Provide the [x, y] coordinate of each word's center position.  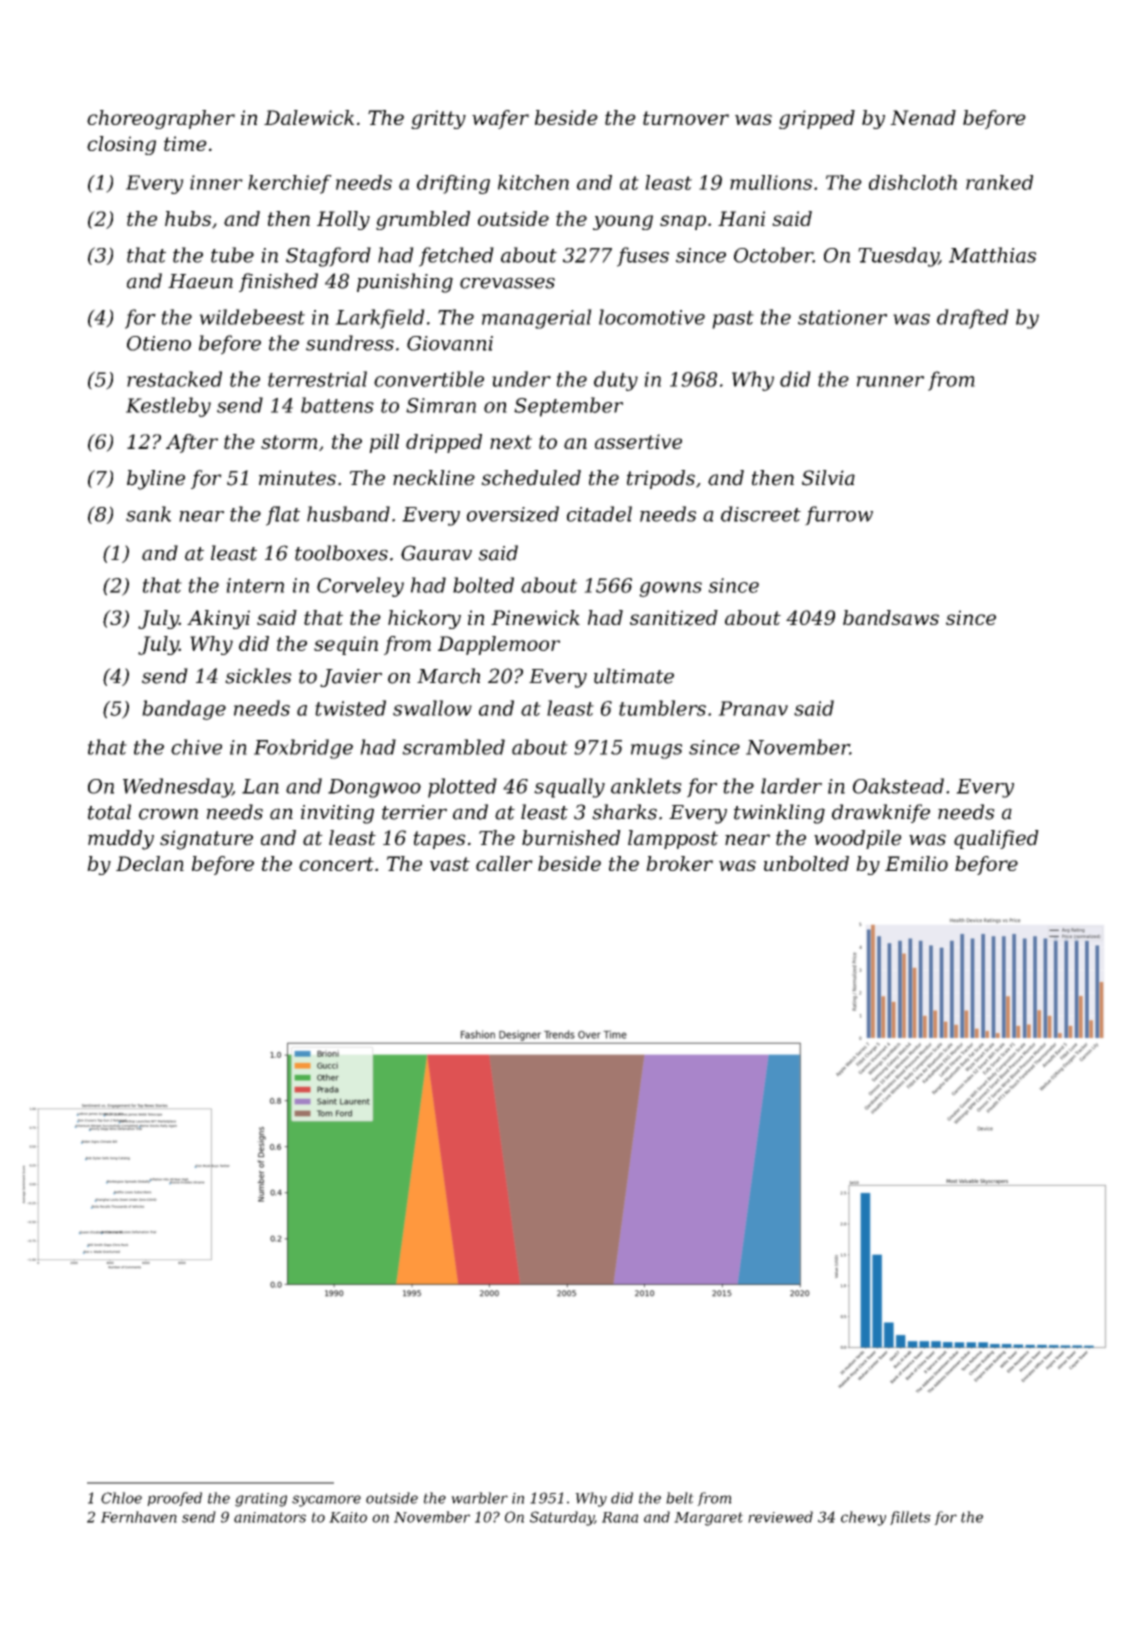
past [733, 320]
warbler [479, 1498]
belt [680, 1498]
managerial [537, 319]
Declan [150, 863]
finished [278, 282]
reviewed [780, 1517]
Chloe [121, 1498]
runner [890, 381]
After [192, 443]
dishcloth [913, 182]
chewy [863, 1518]
